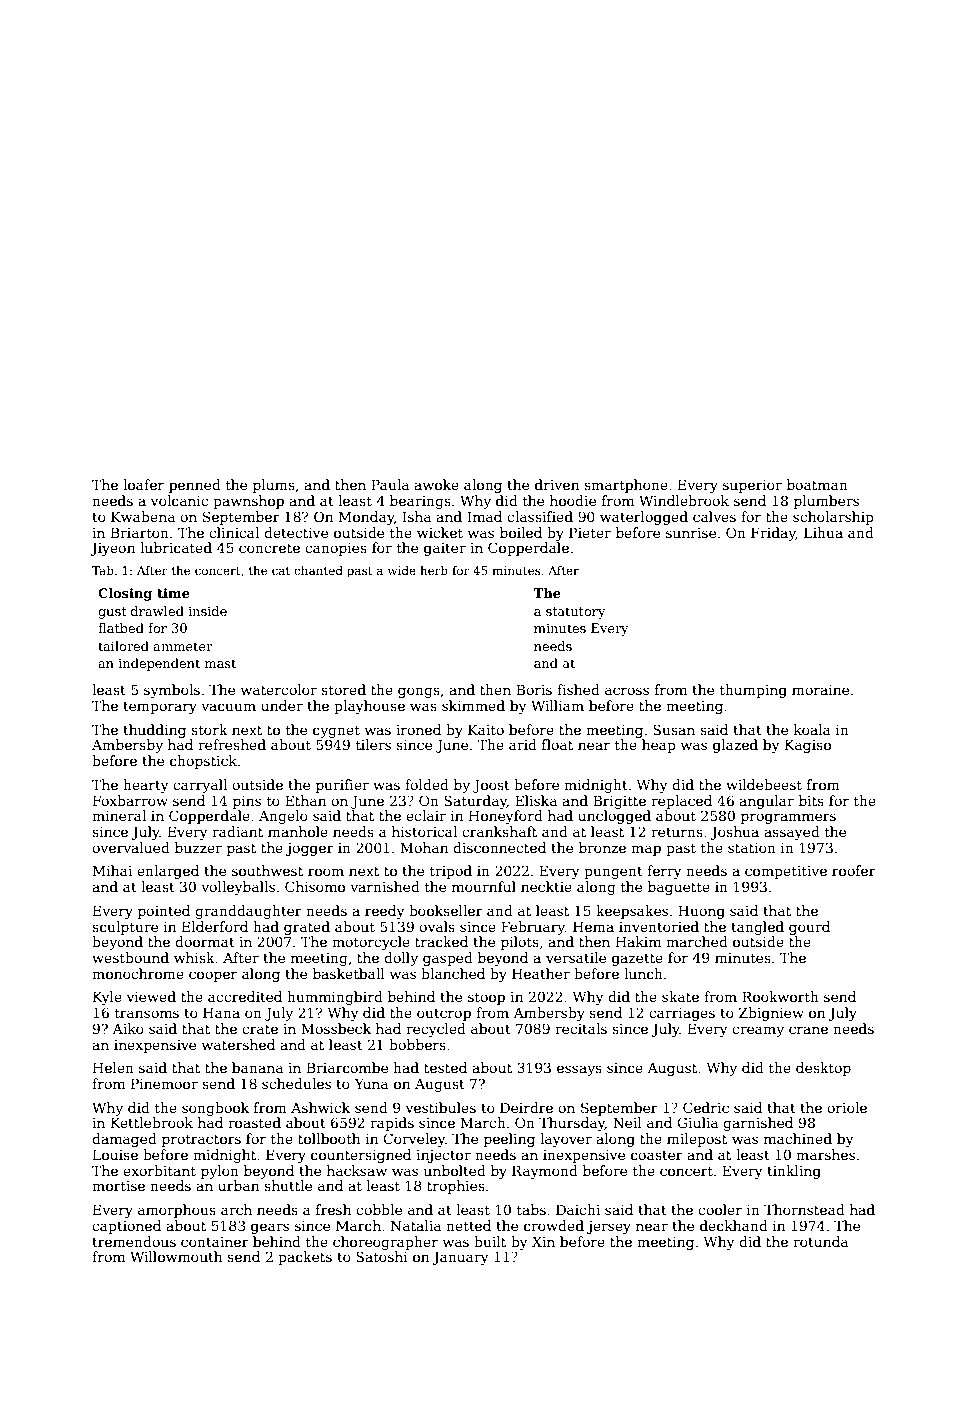  I want to click on under, so click(282, 705).
